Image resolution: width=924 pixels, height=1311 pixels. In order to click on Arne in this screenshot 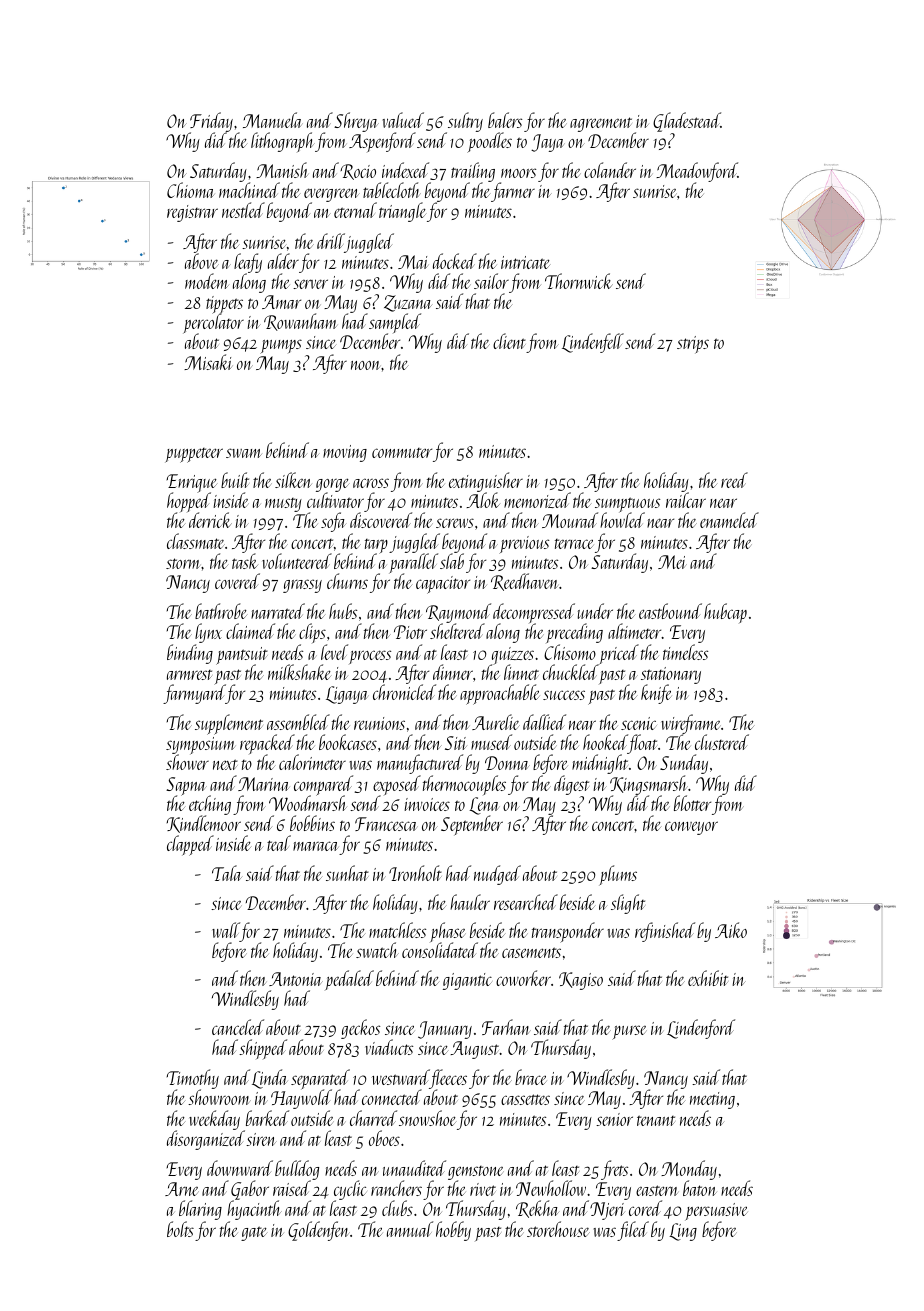, I will do `click(182, 1189)`.
